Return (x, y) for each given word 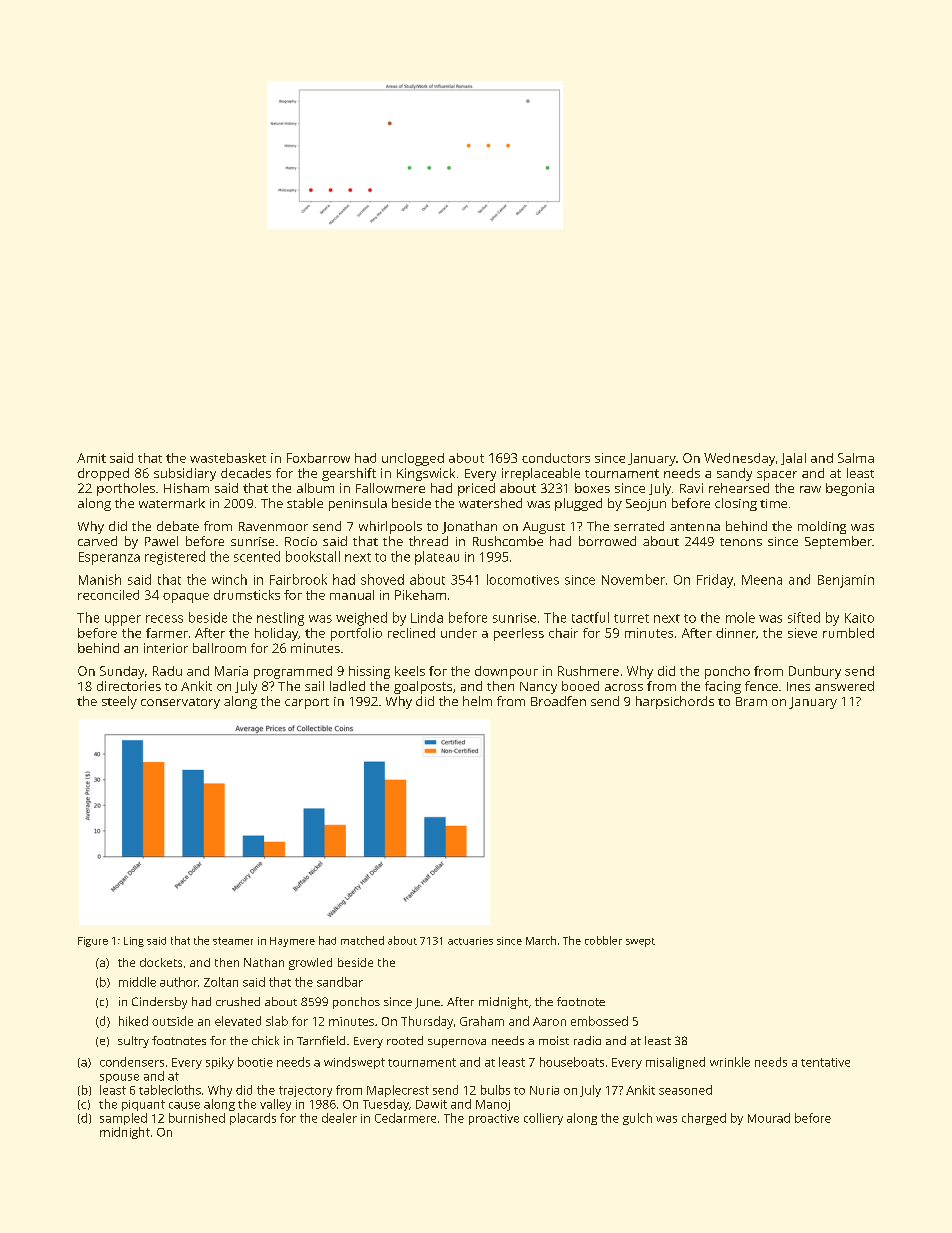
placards (253, 1119)
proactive (494, 1119)
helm (477, 701)
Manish (100, 579)
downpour (506, 672)
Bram (751, 701)
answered (844, 686)
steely (119, 702)
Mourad (769, 1118)
